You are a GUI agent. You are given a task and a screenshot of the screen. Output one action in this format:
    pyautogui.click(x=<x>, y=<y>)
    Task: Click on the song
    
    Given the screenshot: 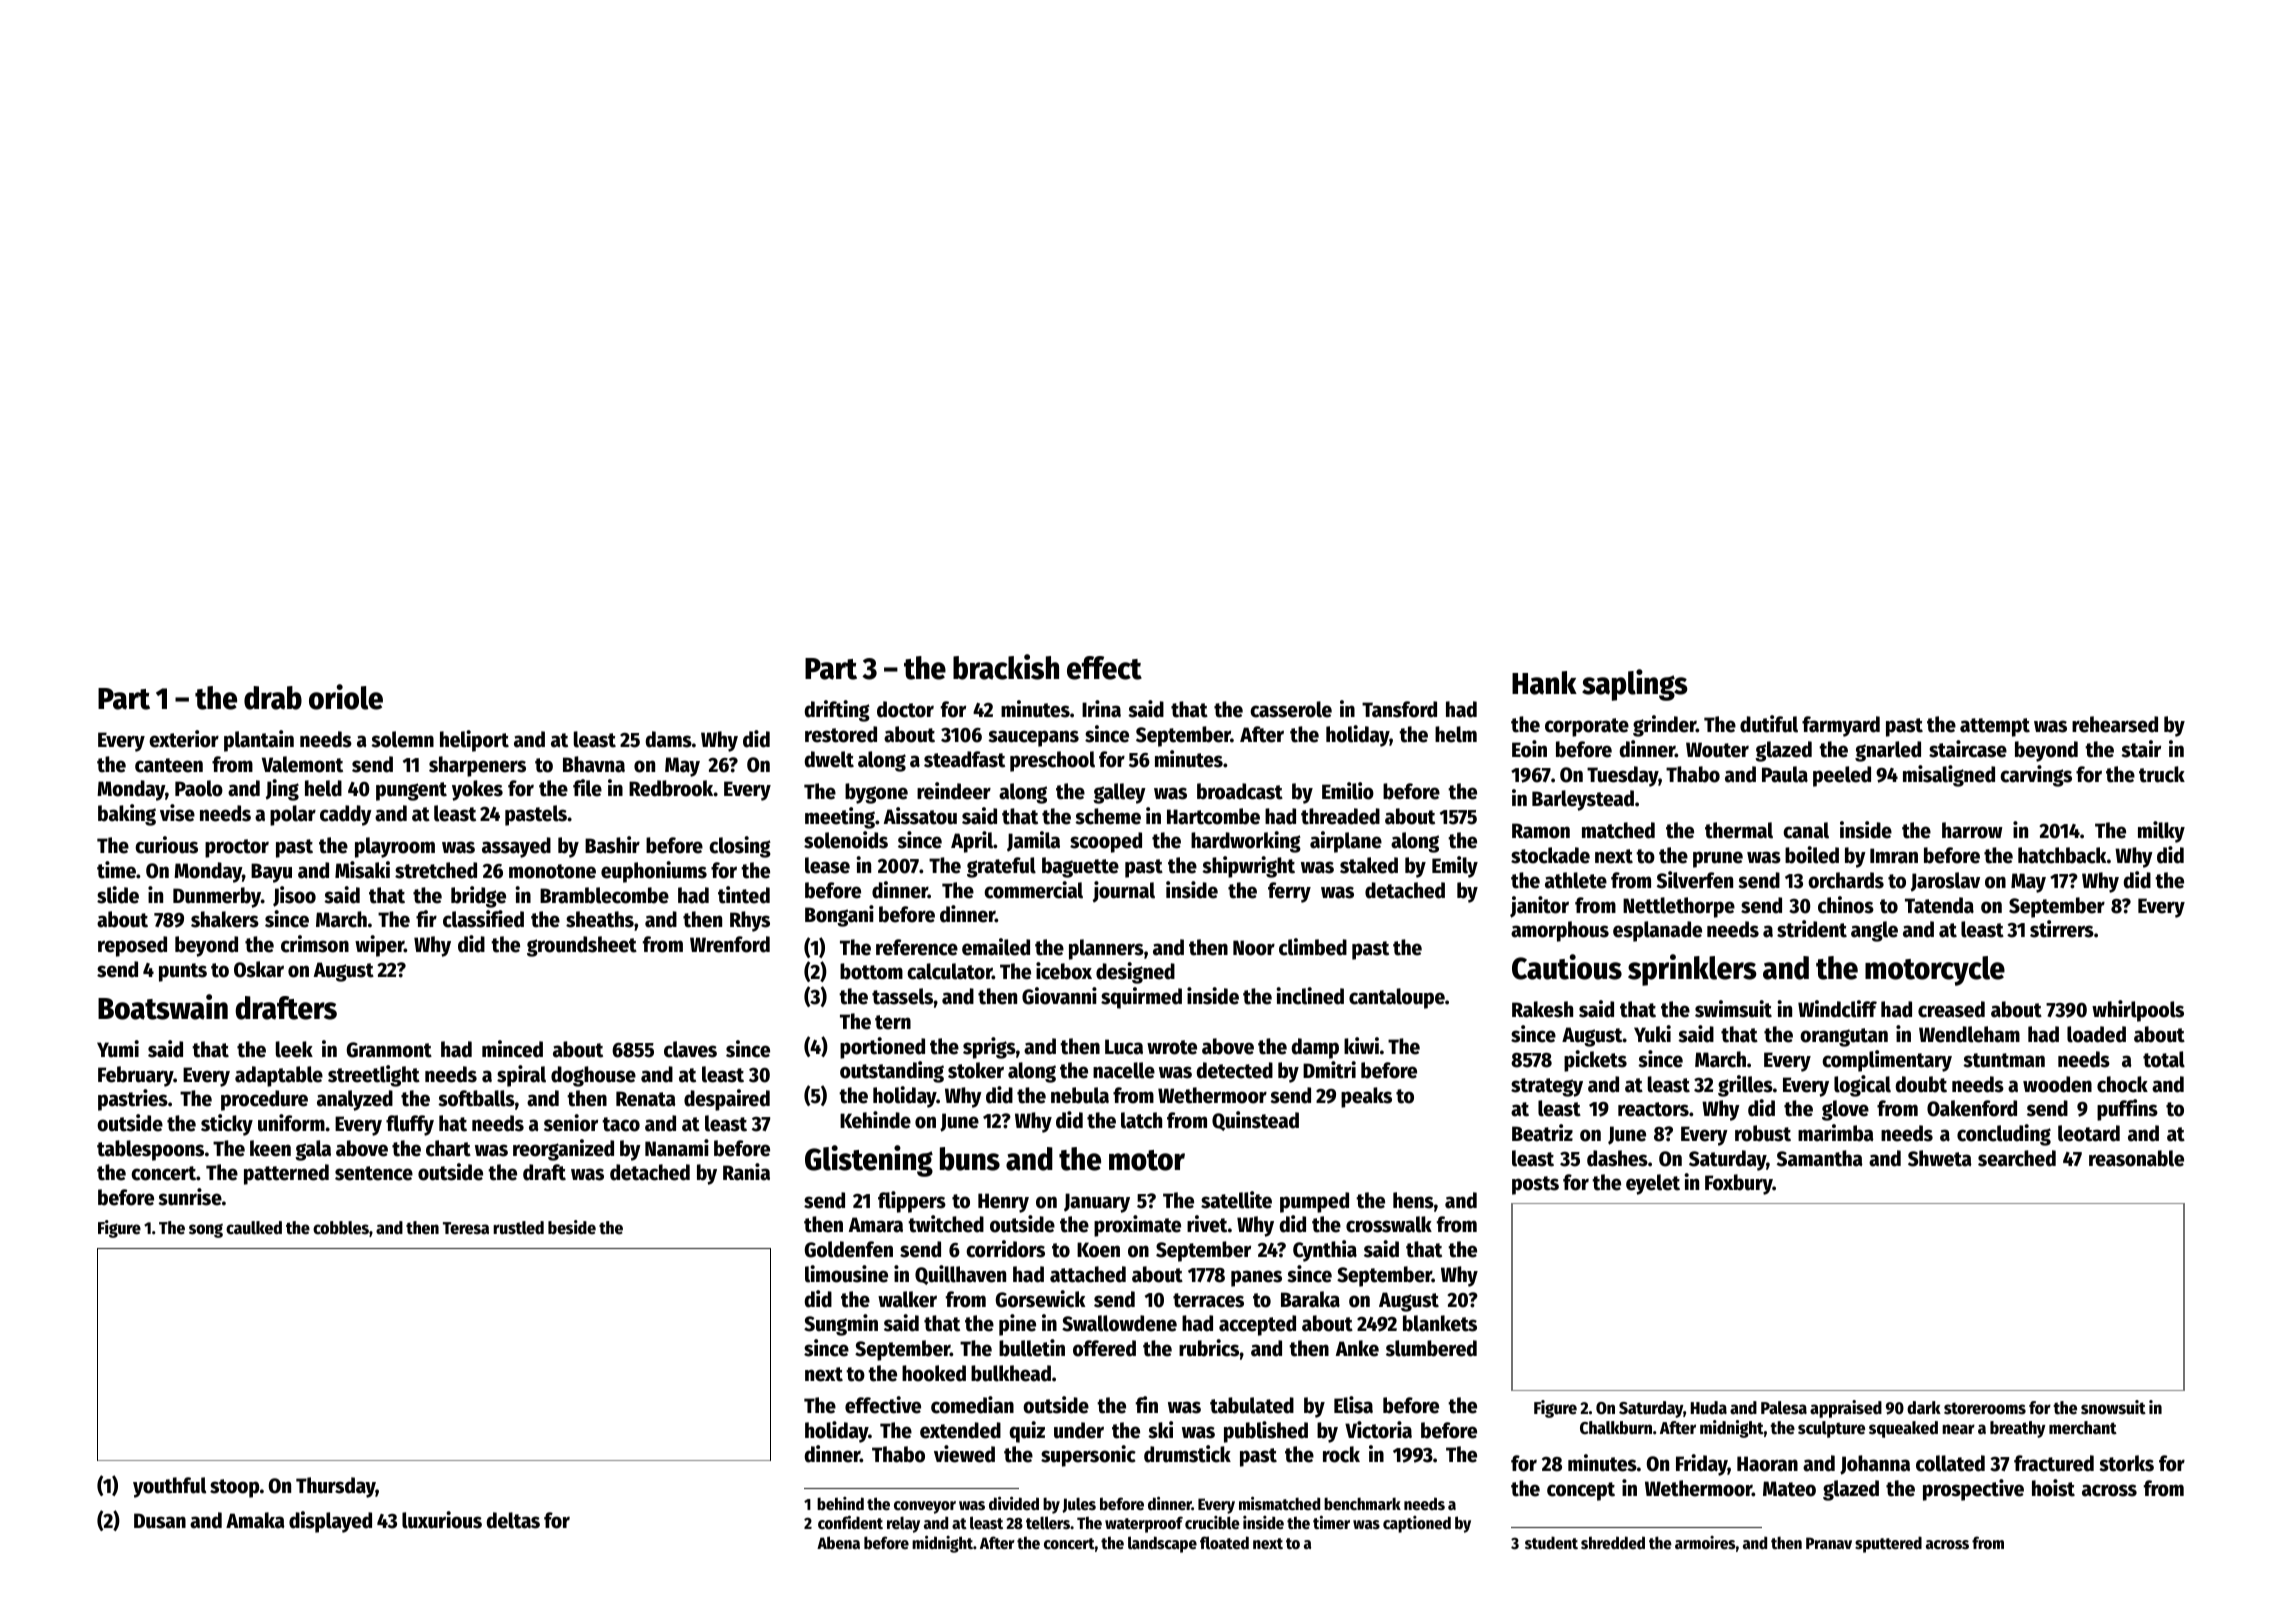 What is the action you would take?
    pyautogui.click(x=206, y=1231)
